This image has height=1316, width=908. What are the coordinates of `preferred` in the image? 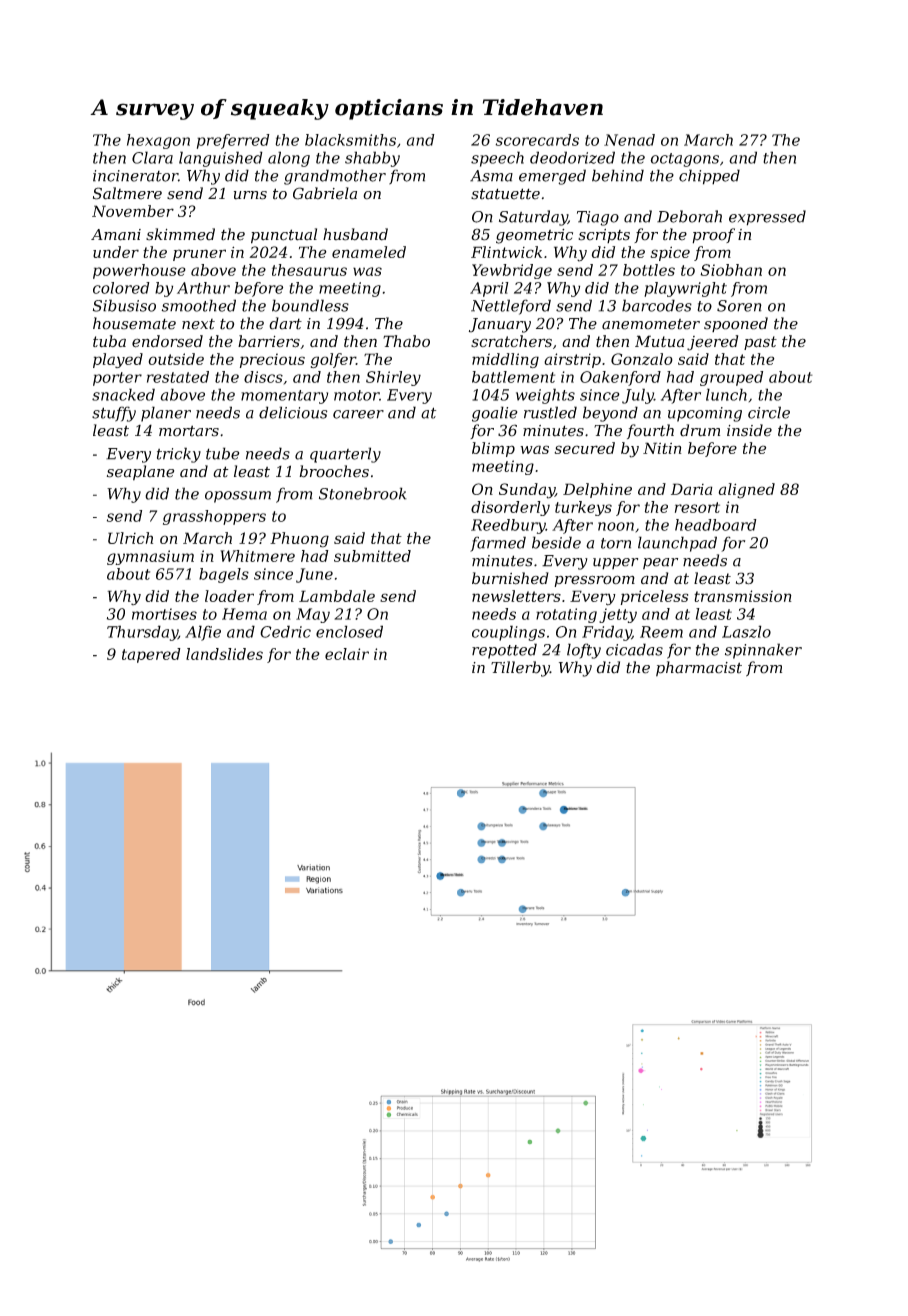 It's located at (233, 141).
